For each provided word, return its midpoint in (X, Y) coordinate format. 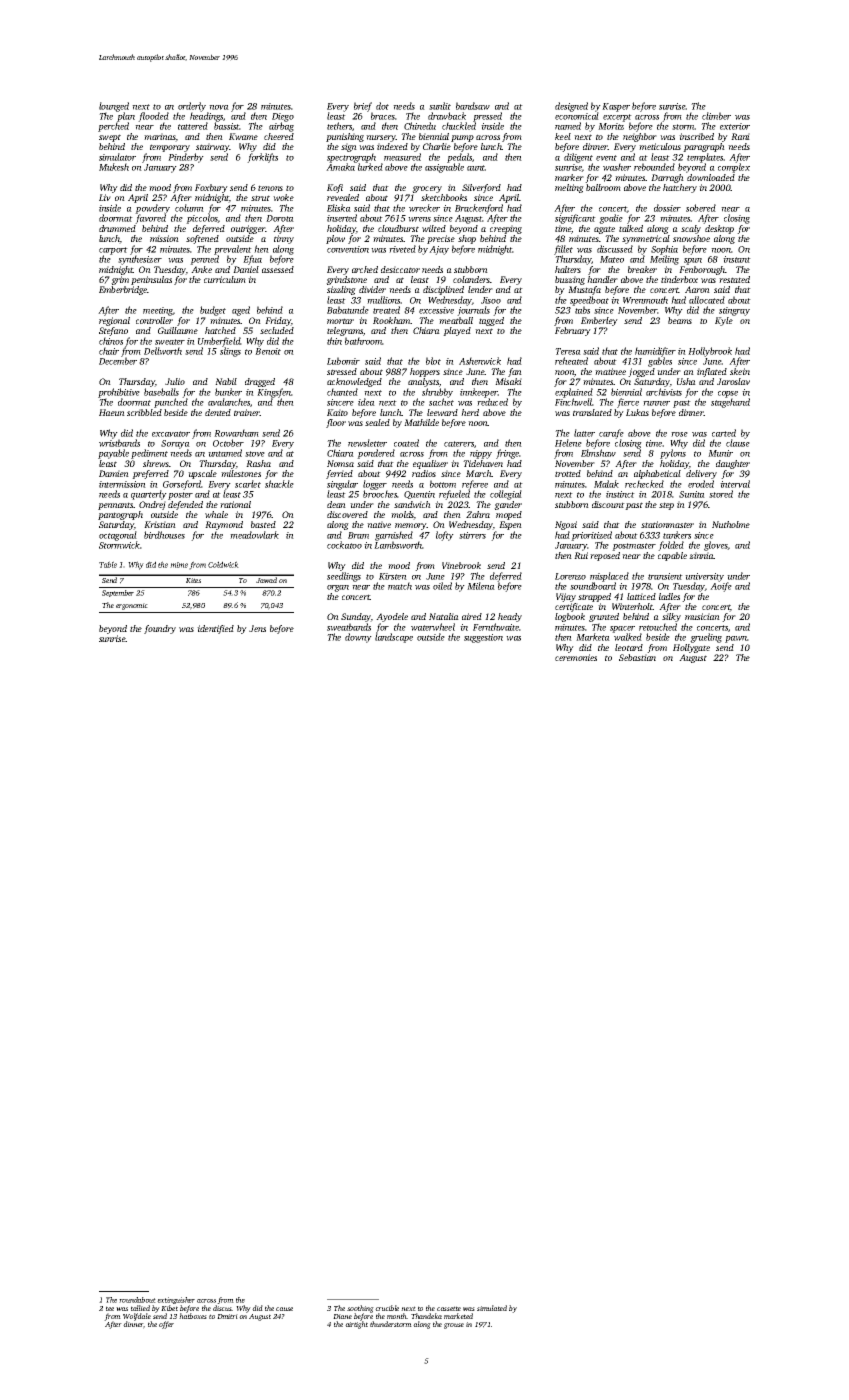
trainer (247, 412)
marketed (458, 1316)
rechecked (644, 484)
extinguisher (176, 1300)
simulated (492, 1308)
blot (433, 361)
